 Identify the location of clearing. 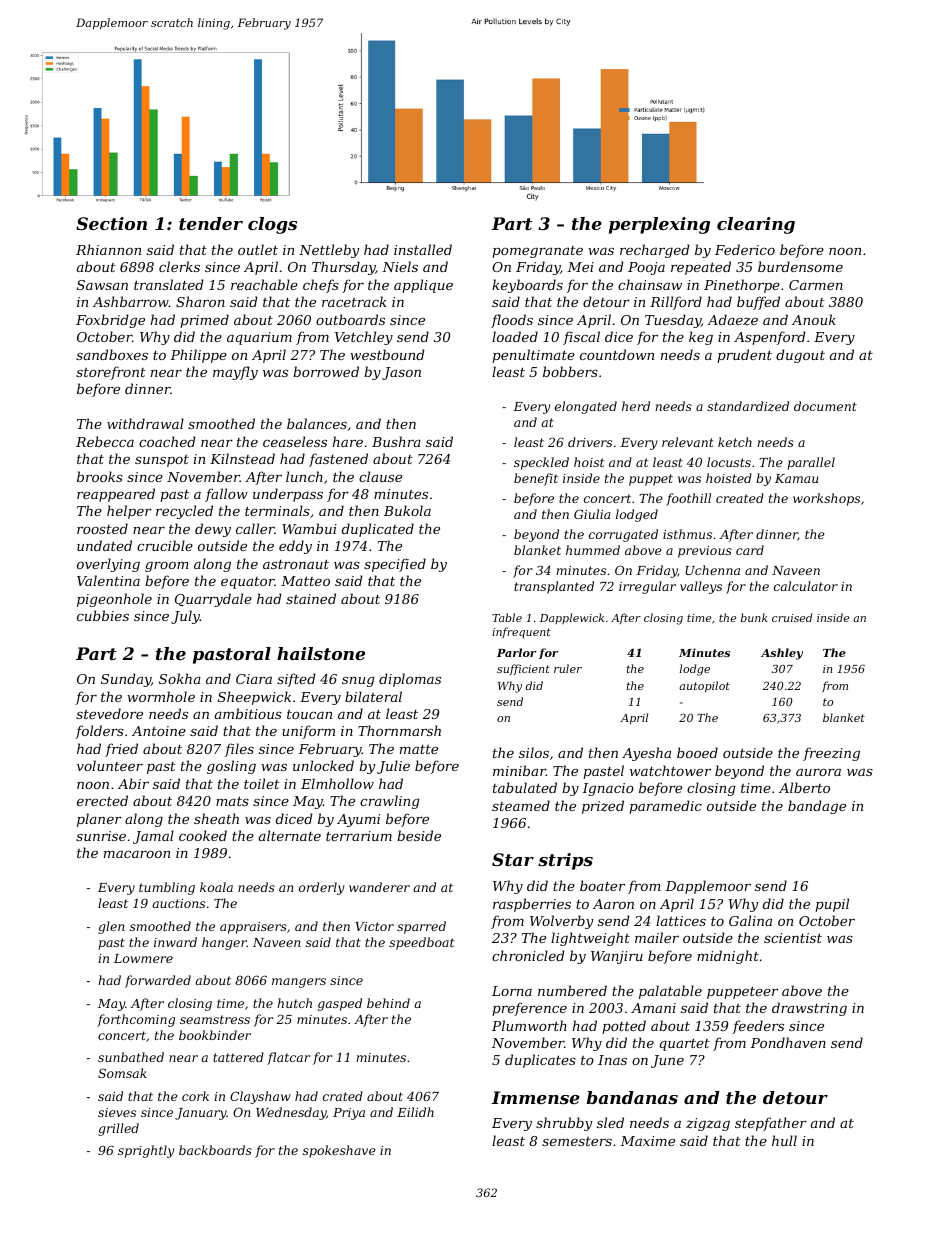
(756, 225).
